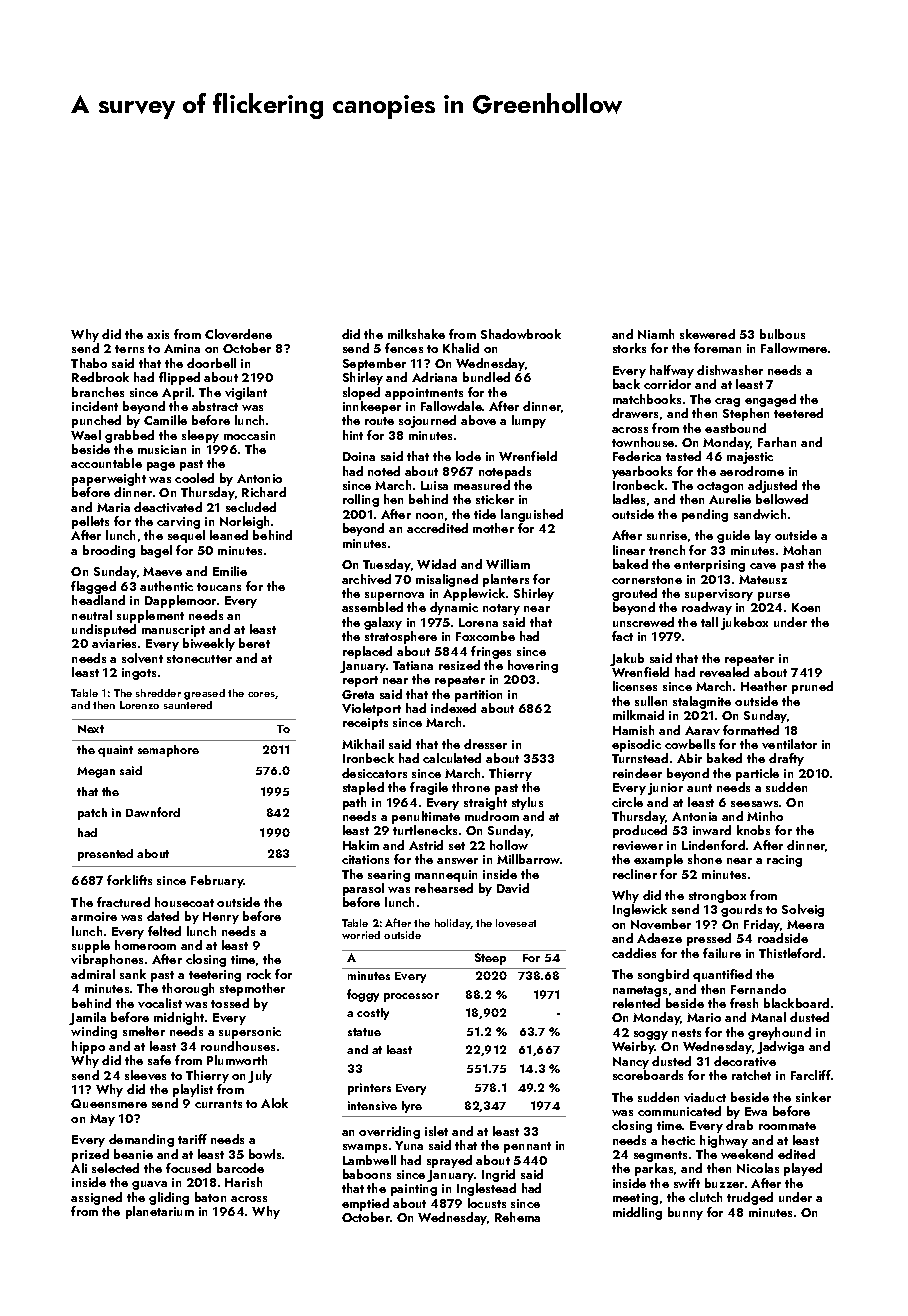  I want to click on throne, so click(471, 787).
